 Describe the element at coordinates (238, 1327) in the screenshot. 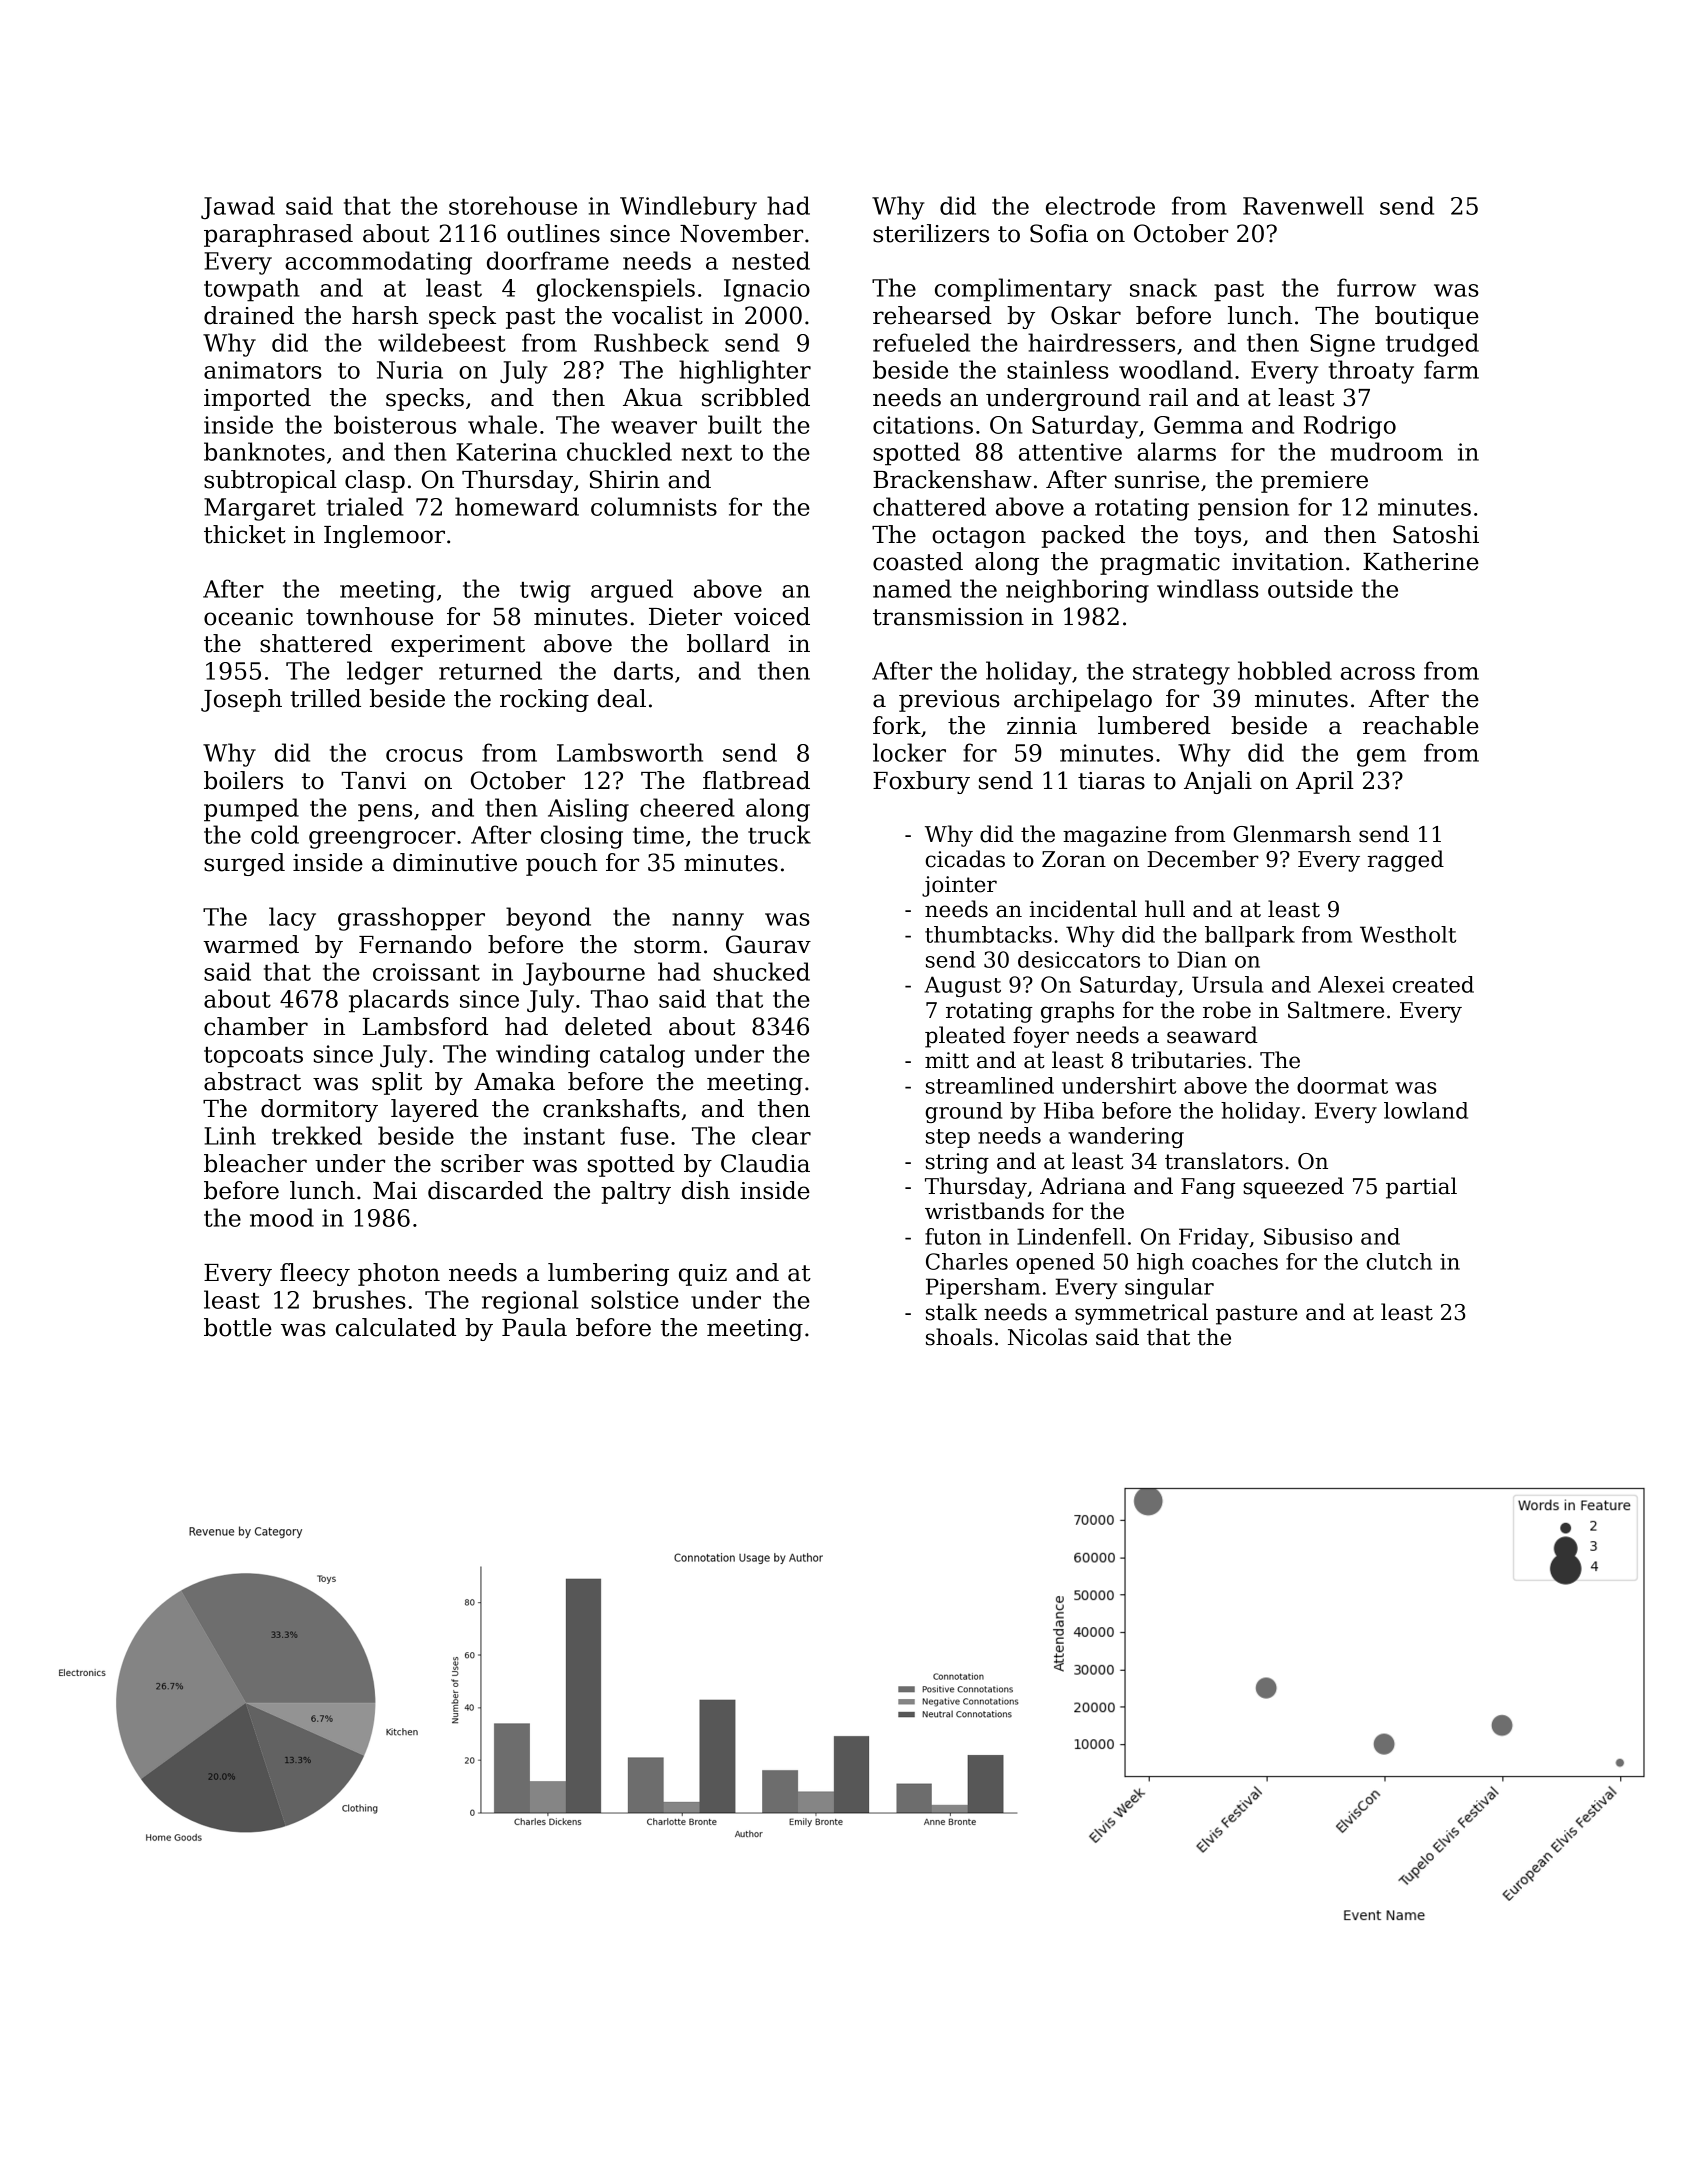

I see `bottle` at that location.
